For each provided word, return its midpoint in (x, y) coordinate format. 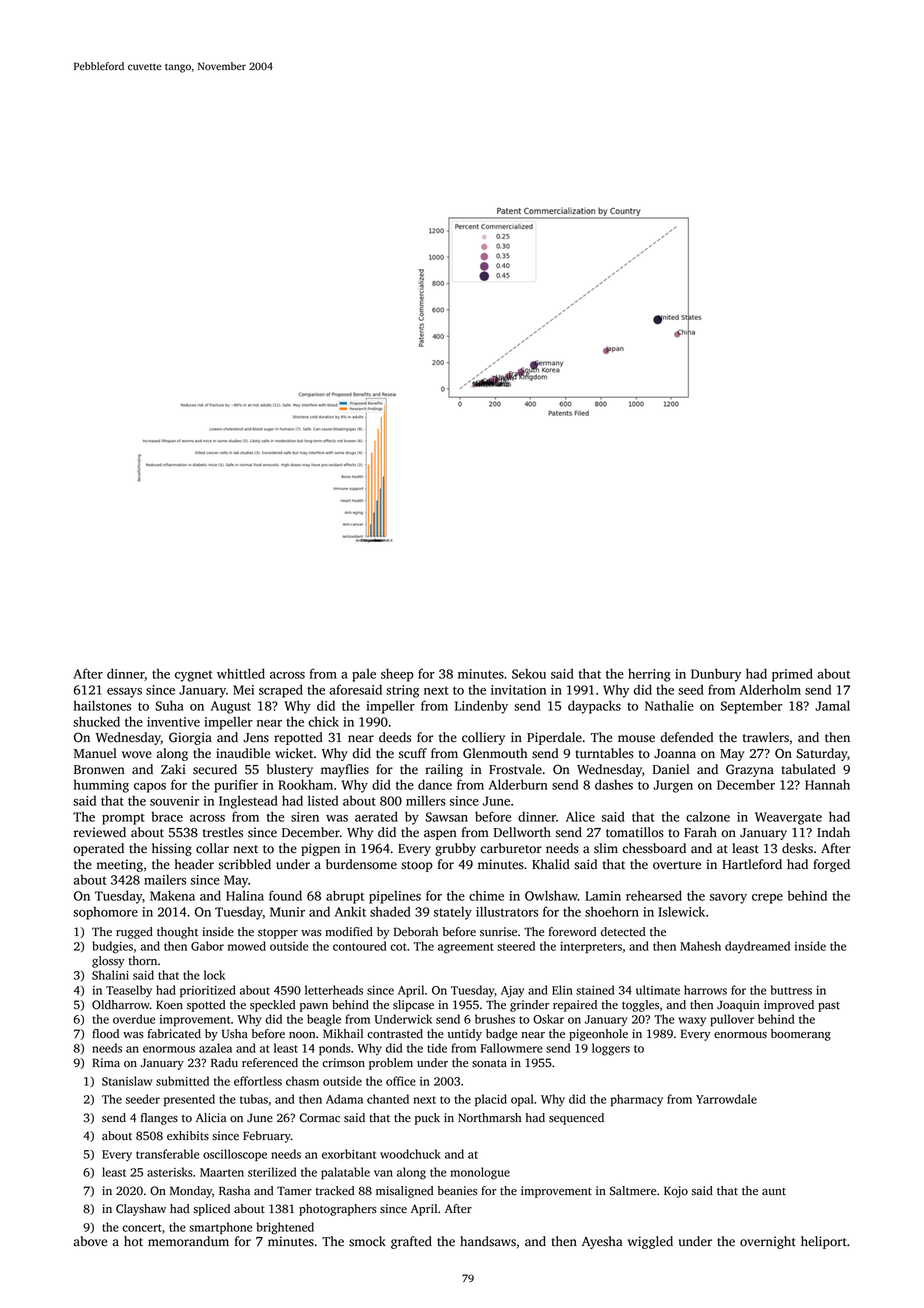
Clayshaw (141, 1210)
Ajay (512, 992)
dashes (614, 784)
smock (367, 1241)
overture (677, 865)
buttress (791, 990)
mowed (247, 946)
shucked (96, 721)
